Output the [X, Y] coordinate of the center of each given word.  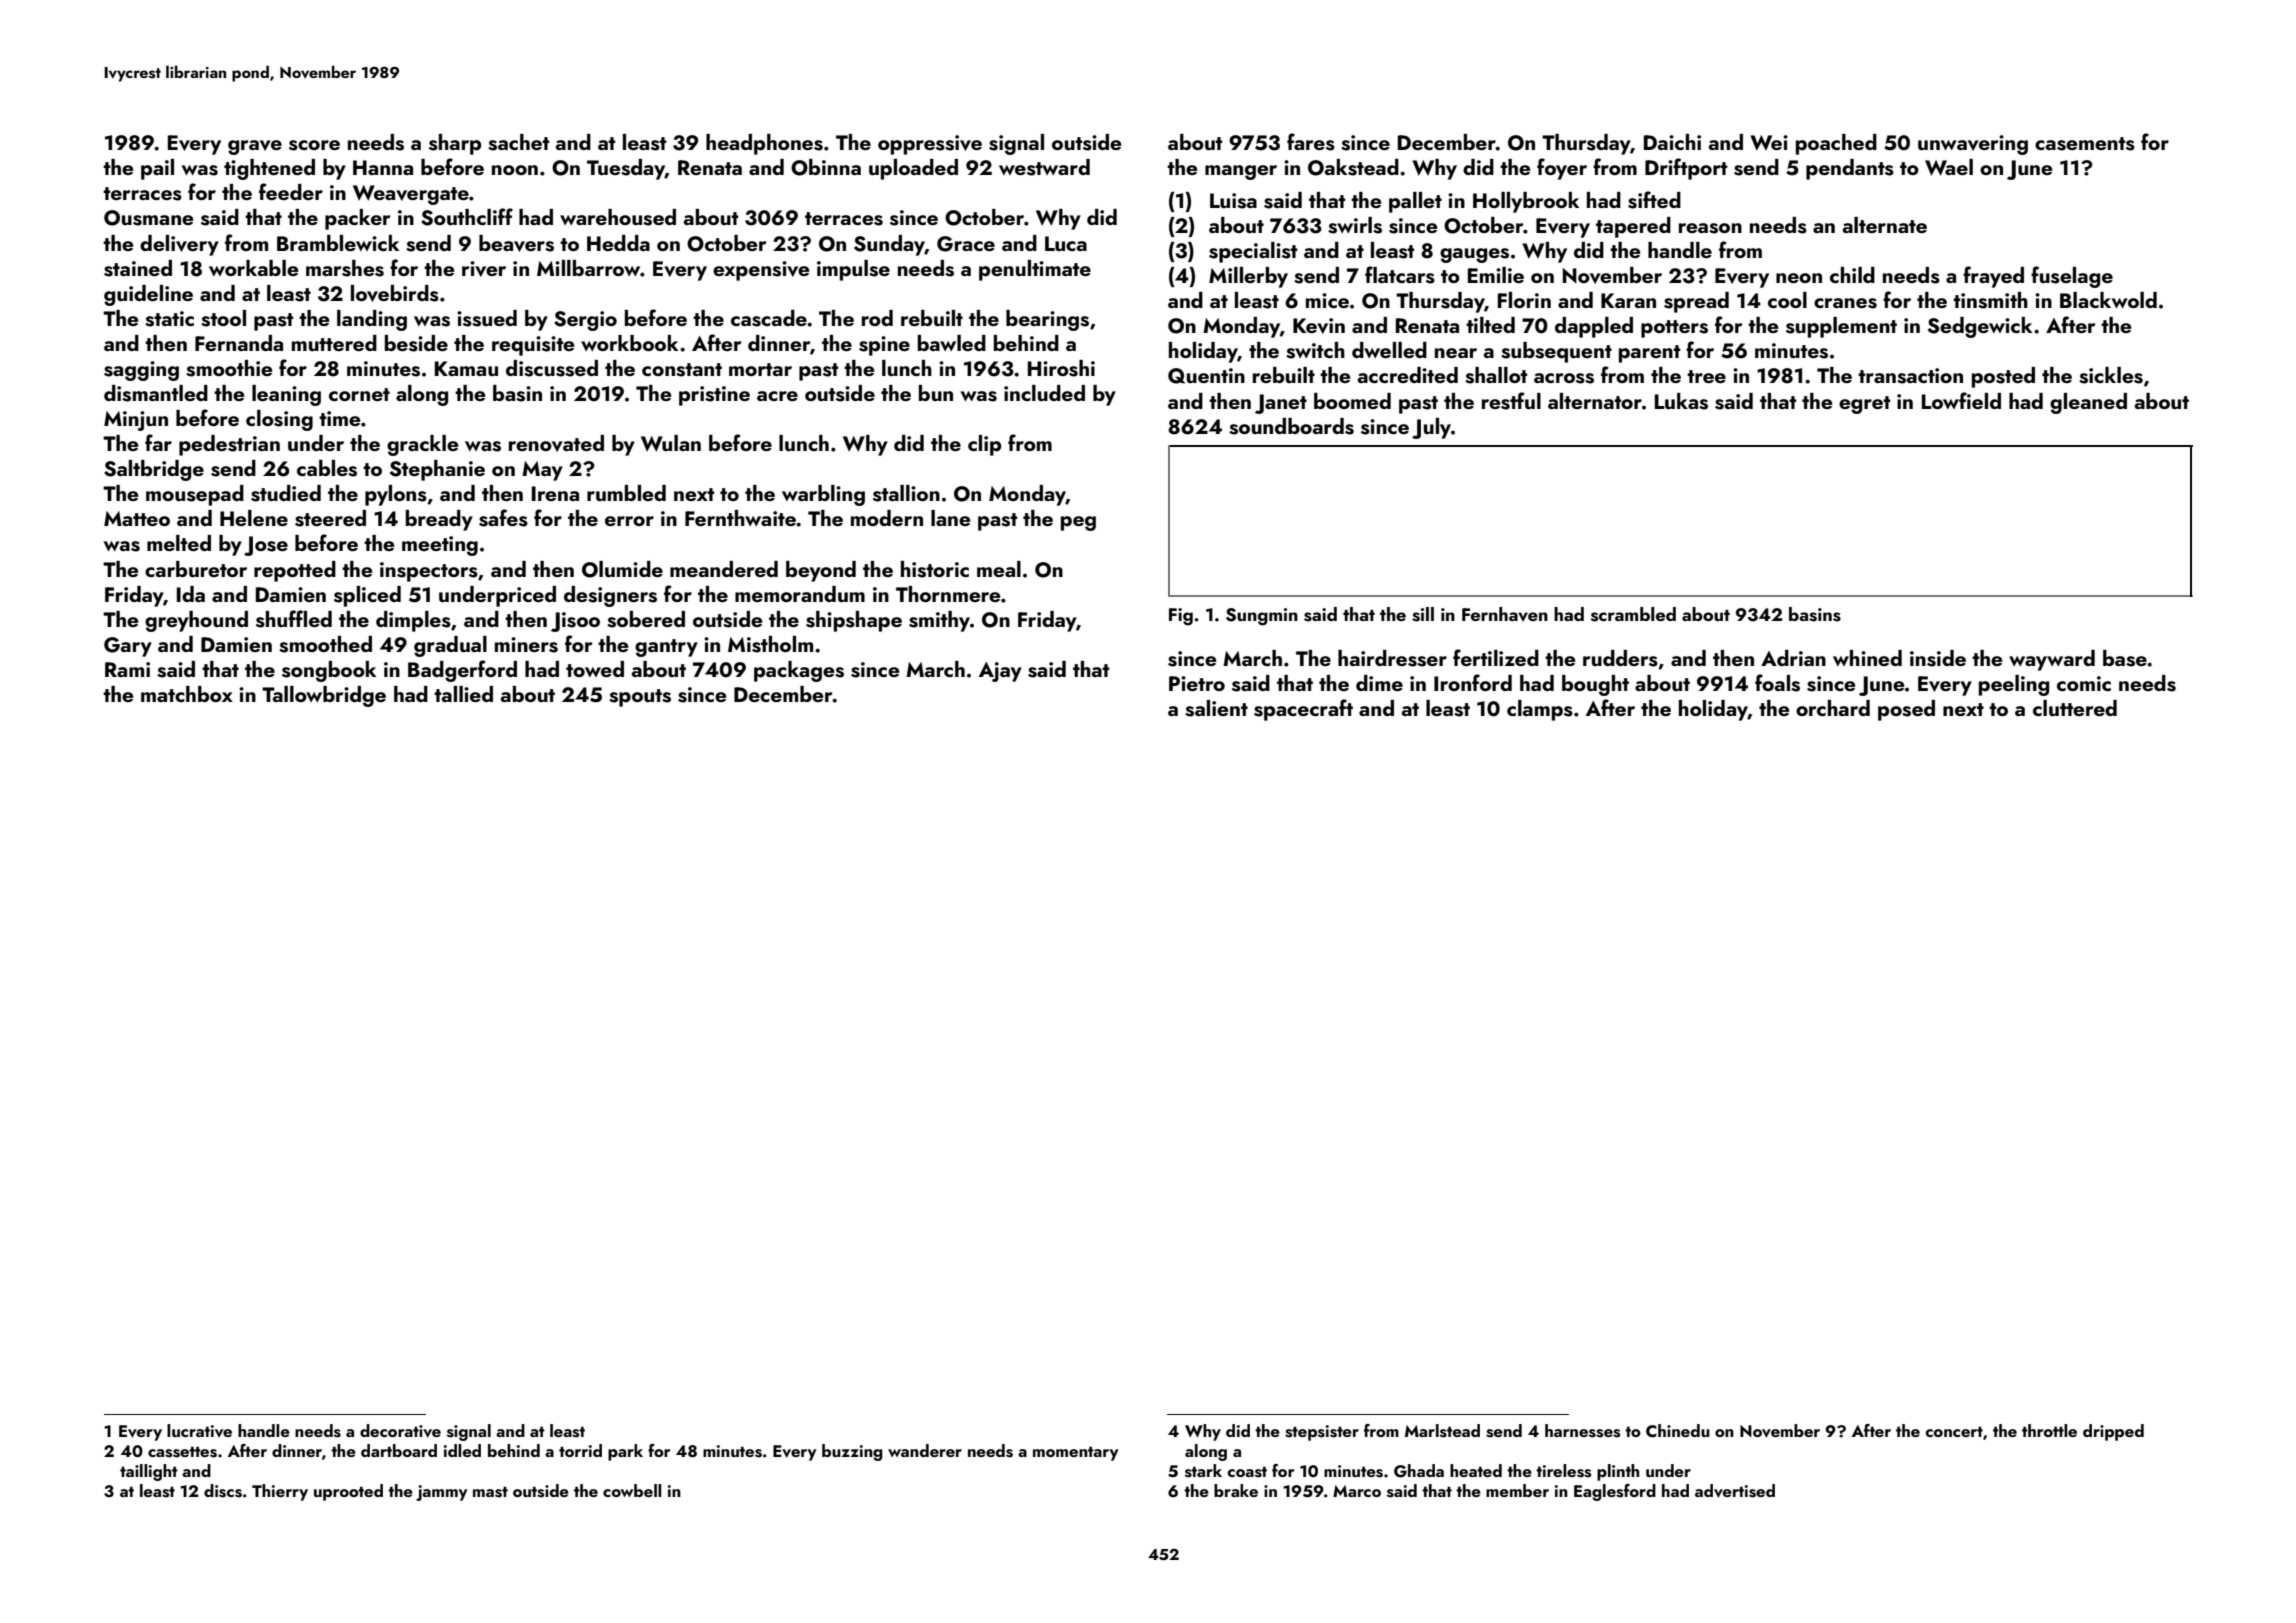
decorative [400, 1431]
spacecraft [1303, 710]
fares [1311, 142]
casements [2085, 144]
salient [1216, 708]
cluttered [2075, 708]
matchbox [187, 694]
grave [255, 147]
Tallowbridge [324, 696]
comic [2084, 683]
